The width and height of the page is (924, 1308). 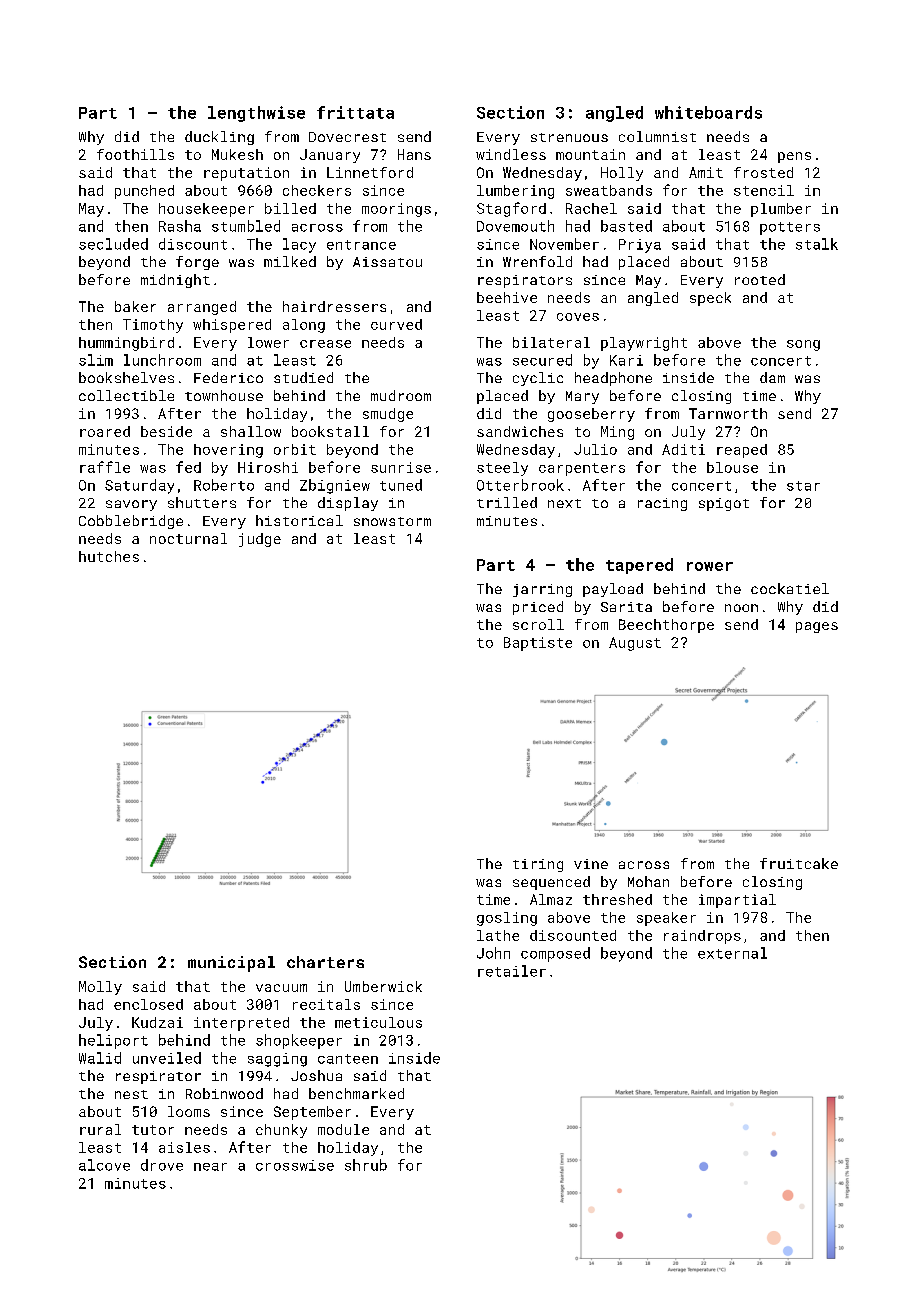 I want to click on lengthwise, so click(x=256, y=114).
